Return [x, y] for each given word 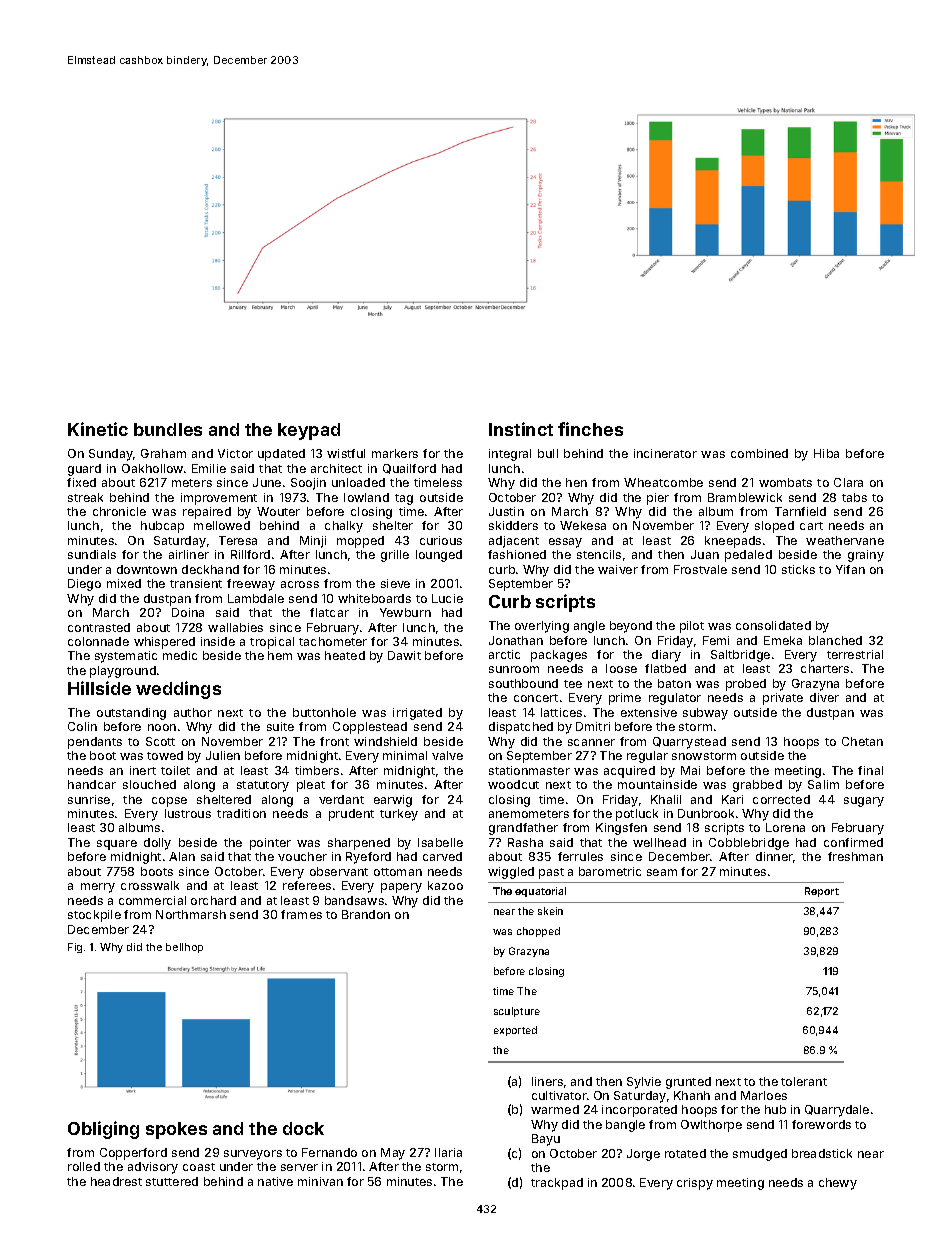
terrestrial [855, 654]
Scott [160, 741]
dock [303, 1128]
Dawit [404, 655]
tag [404, 499]
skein [550, 911]
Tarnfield [800, 511]
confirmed [853, 842]
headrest [116, 1181]
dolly [157, 844]
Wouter [278, 511]
